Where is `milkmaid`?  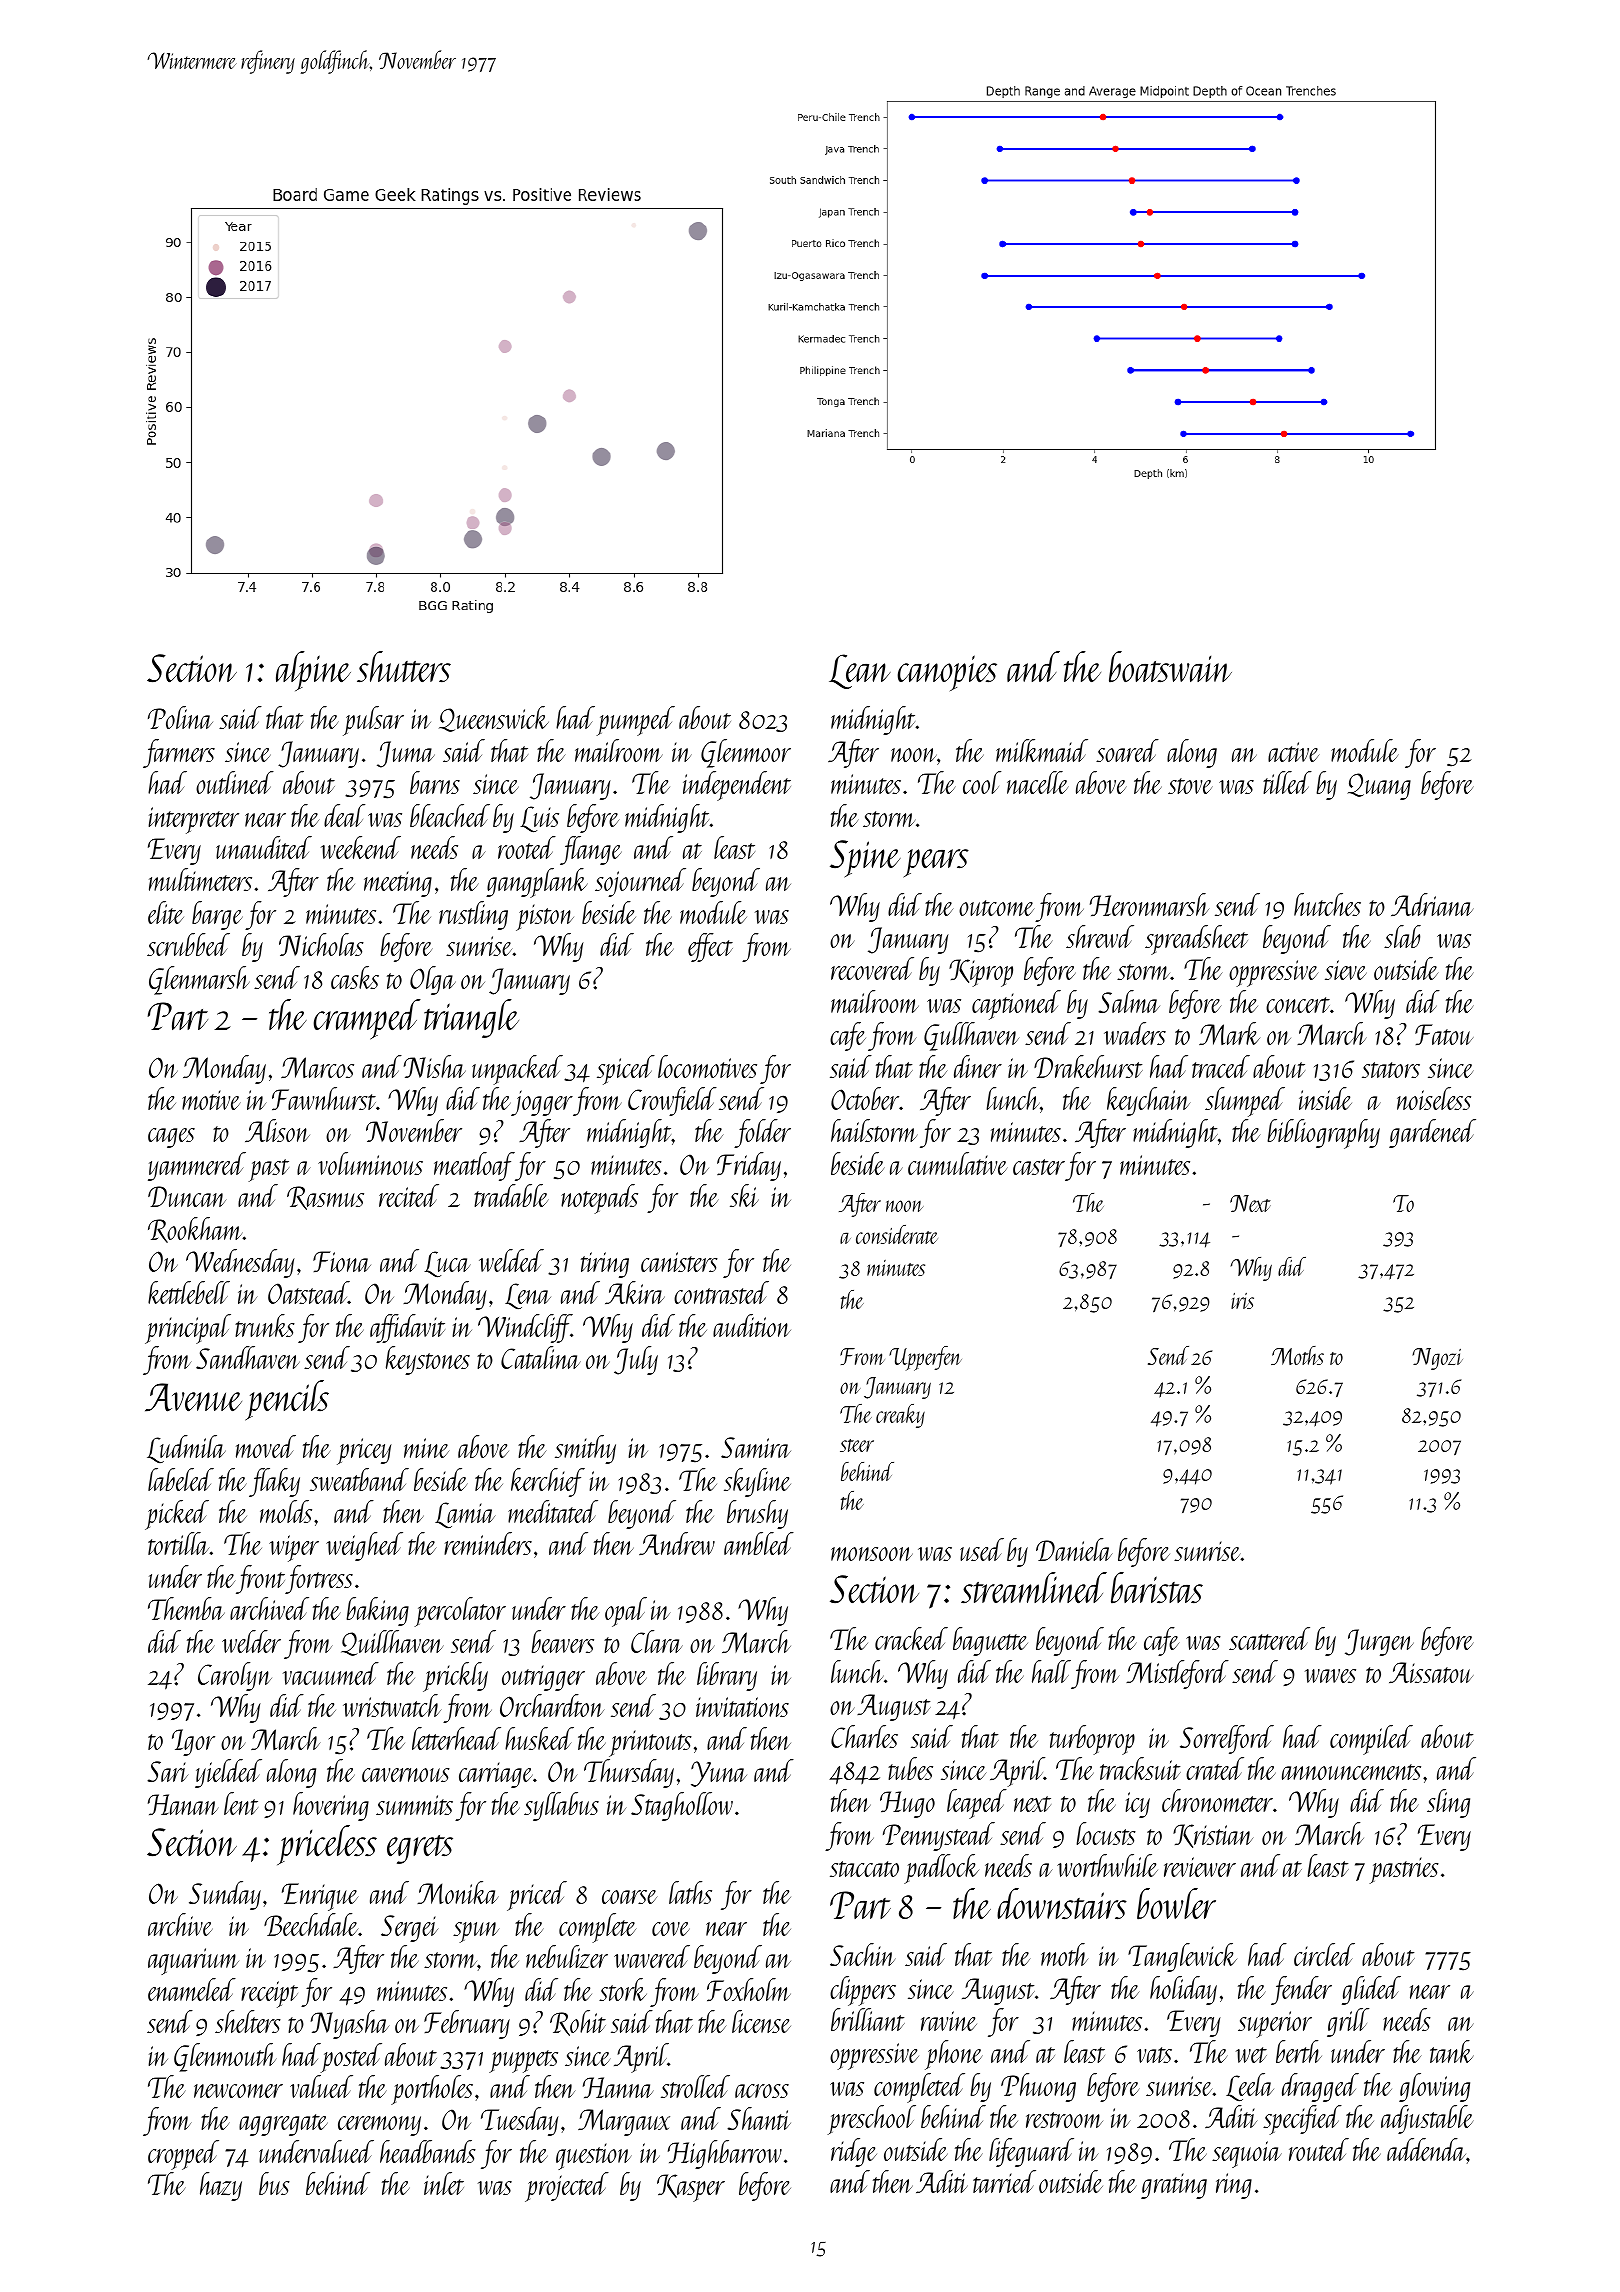 milkmaid is located at coordinates (1042, 750).
